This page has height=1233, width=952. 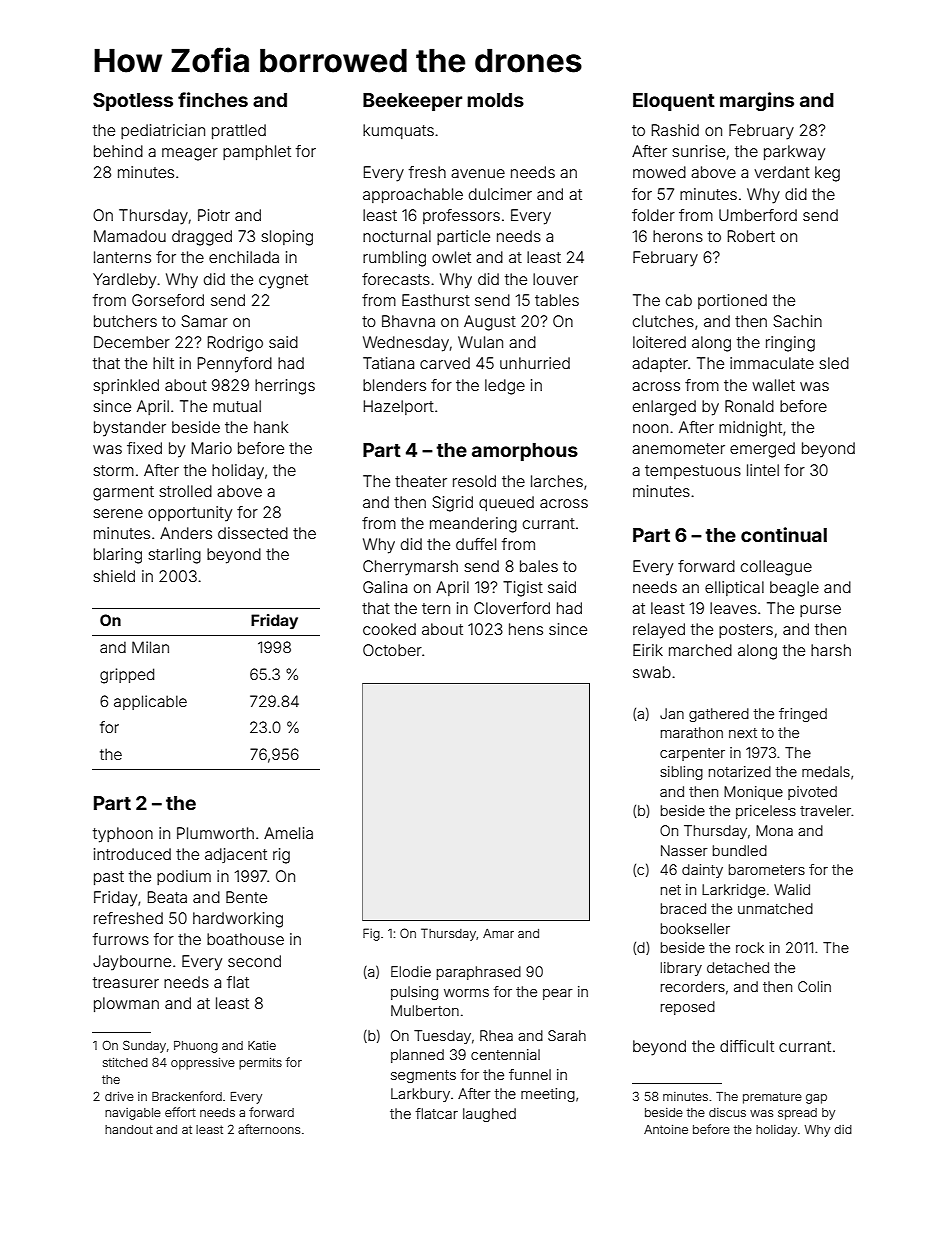 I want to click on storm, so click(x=113, y=470).
